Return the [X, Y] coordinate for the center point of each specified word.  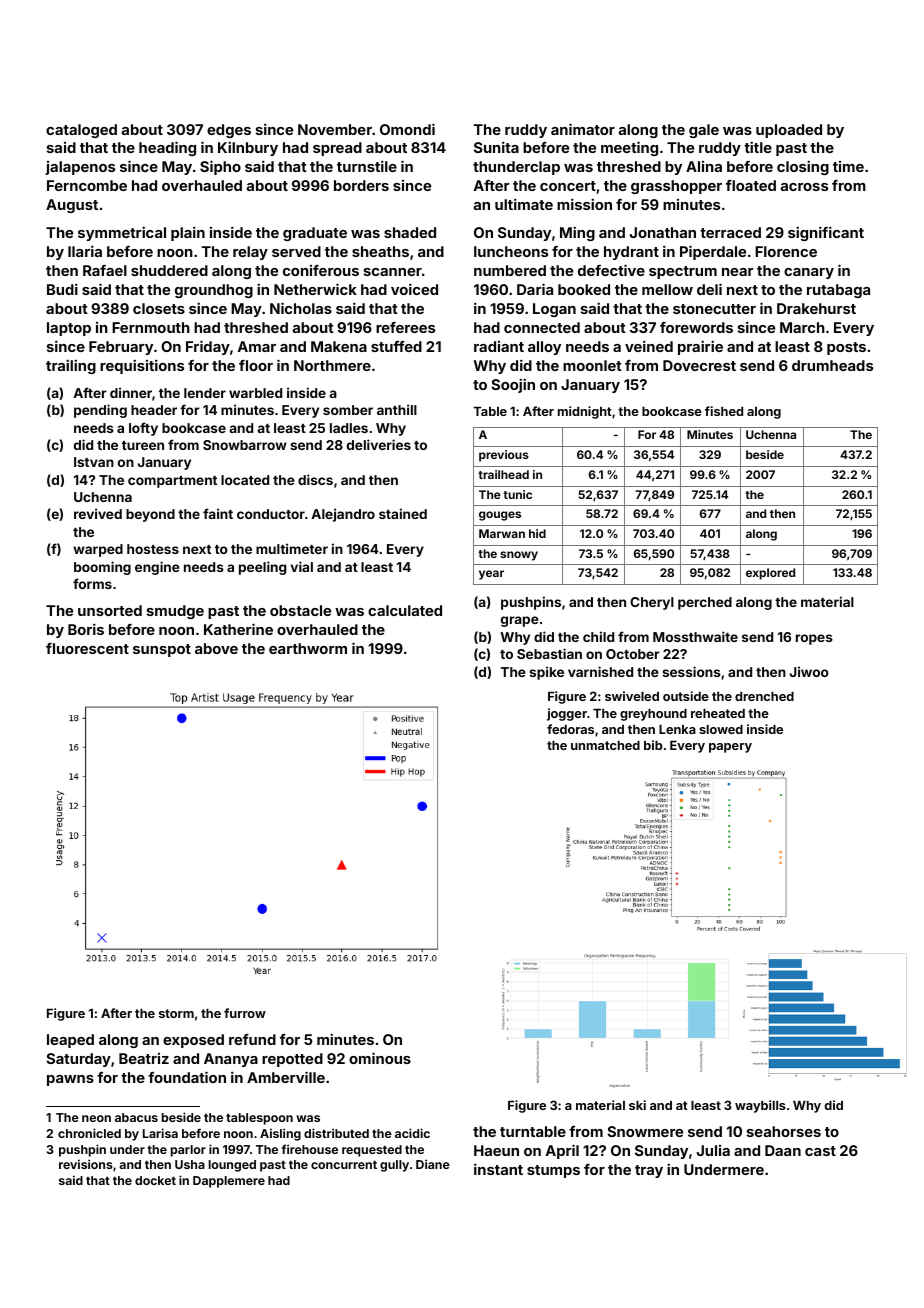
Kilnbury [248, 148]
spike [546, 673]
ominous [380, 1058]
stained [403, 513]
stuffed [396, 346]
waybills [760, 1106]
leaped [70, 1041]
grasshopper [676, 187]
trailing [71, 366]
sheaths [380, 251]
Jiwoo [809, 671]
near [738, 272]
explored [770, 574]
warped [98, 550]
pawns [70, 1080]
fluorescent [87, 648]
